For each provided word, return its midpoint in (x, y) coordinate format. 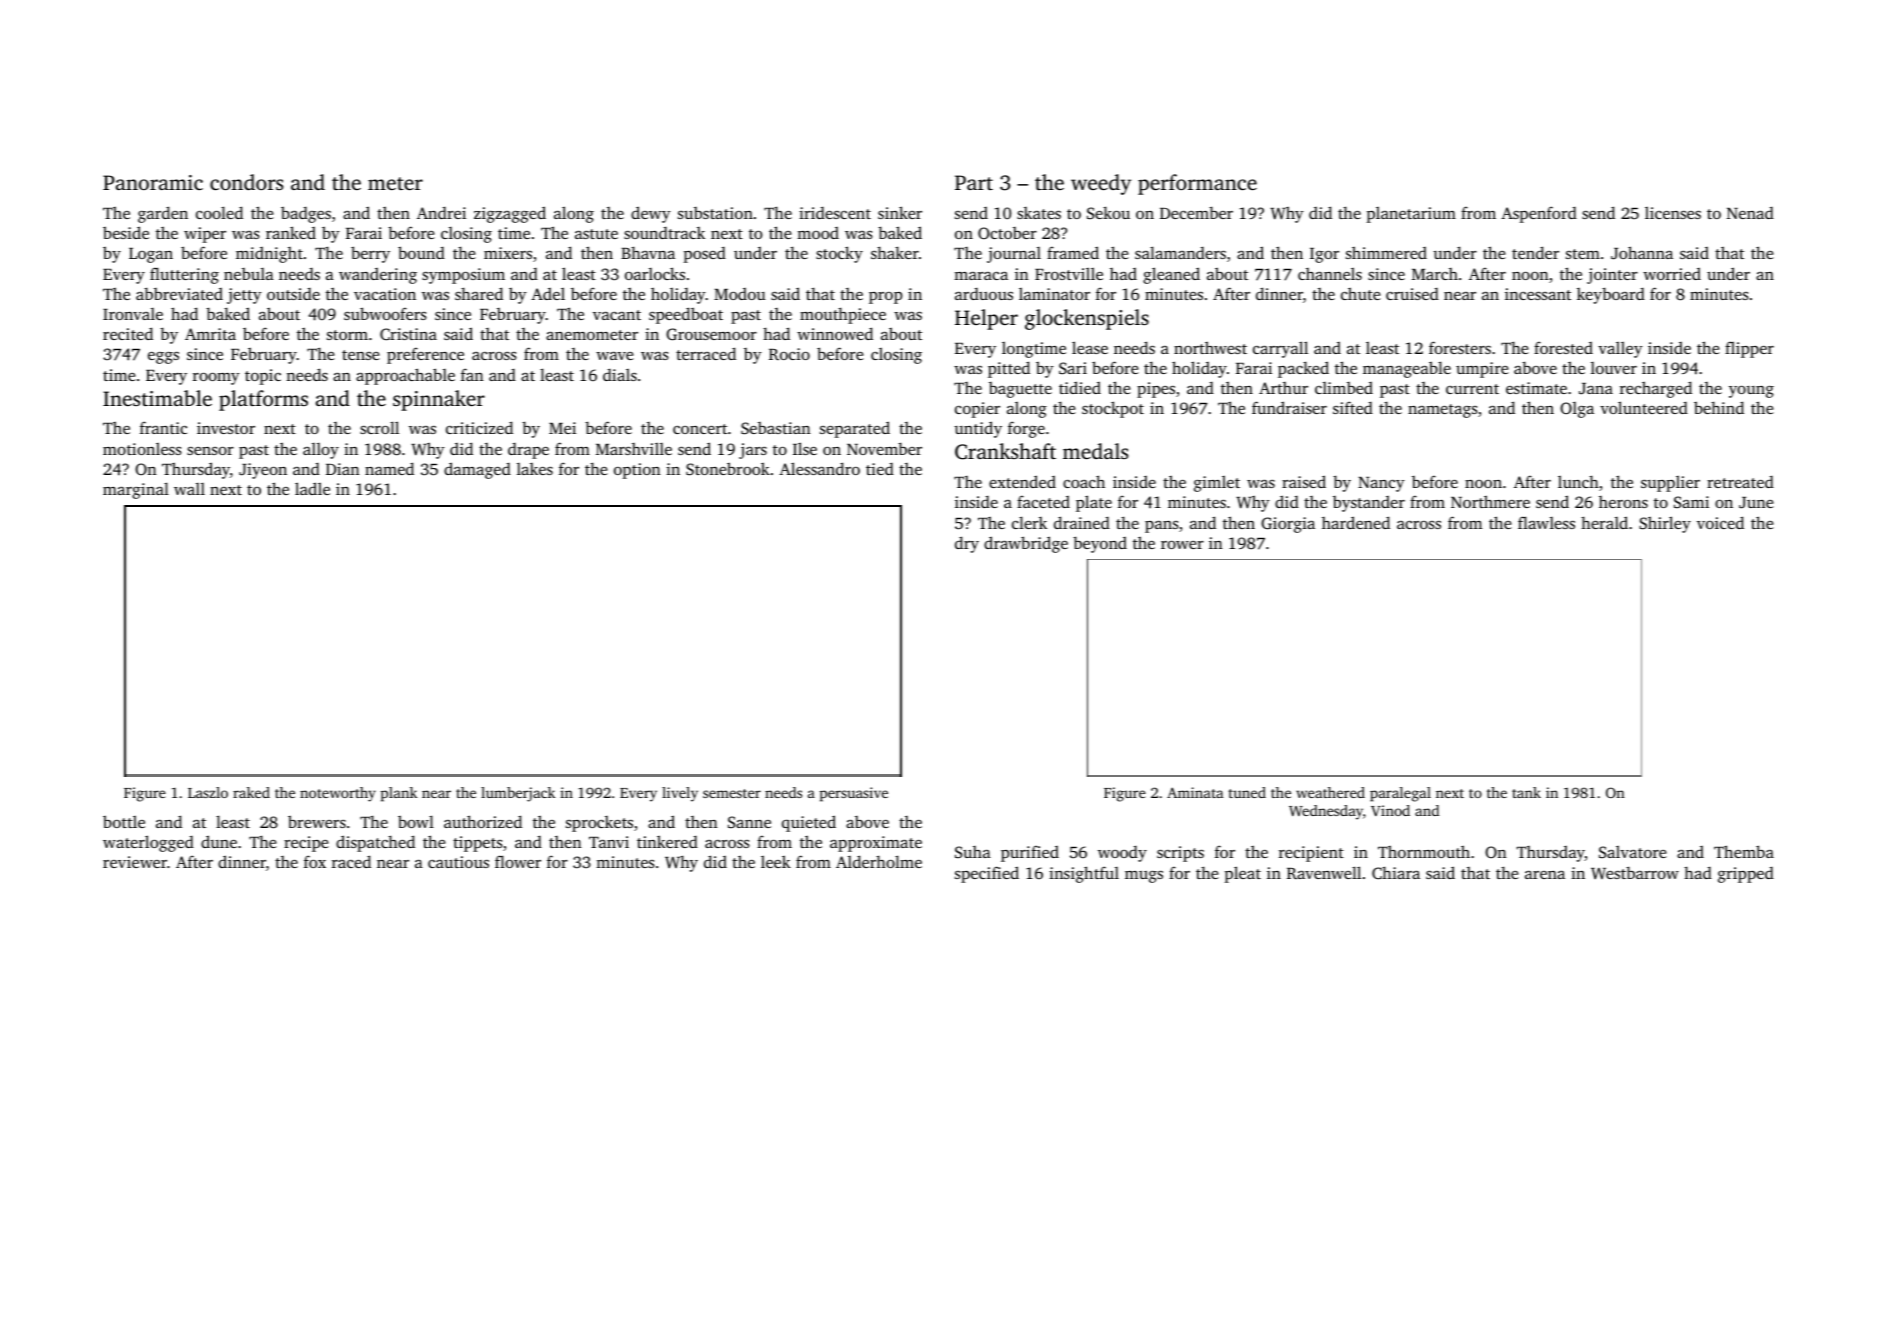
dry (967, 544)
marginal (136, 490)
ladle (312, 488)
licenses (1673, 212)
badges (306, 214)
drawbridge (1026, 544)
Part (974, 182)
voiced (1720, 522)
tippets (478, 844)
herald (1604, 522)
